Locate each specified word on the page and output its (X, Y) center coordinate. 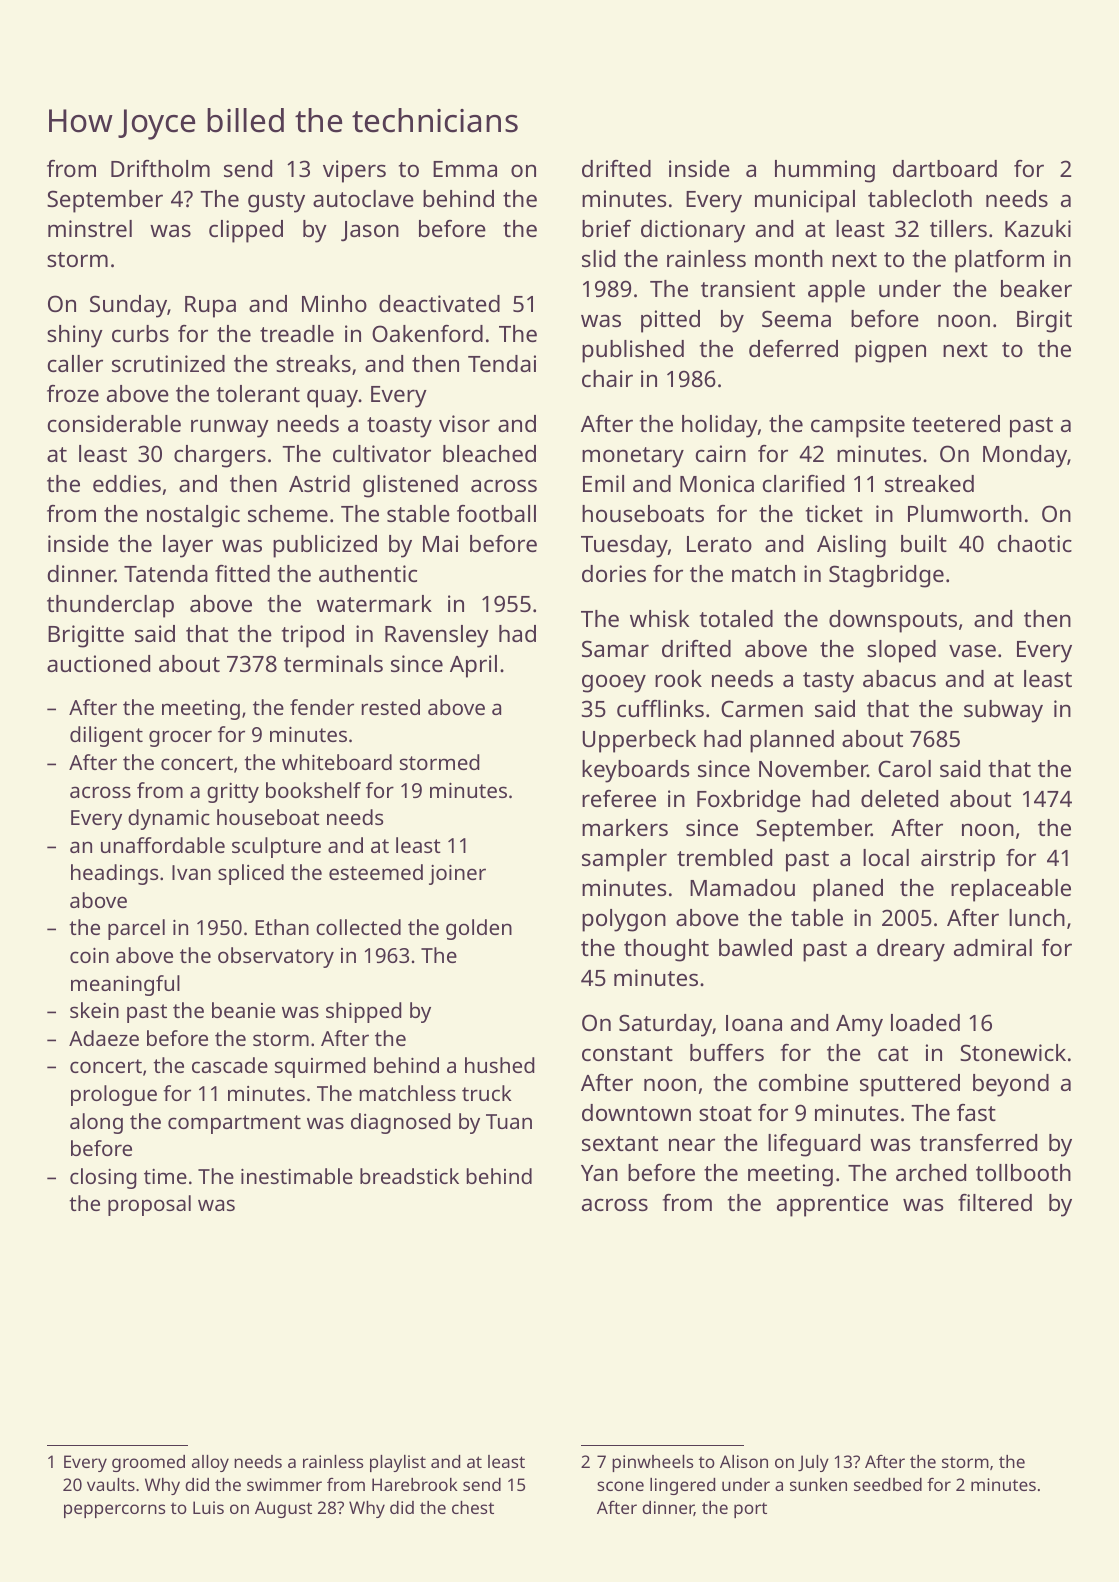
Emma (465, 169)
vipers (354, 171)
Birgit (1044, 321)
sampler (624, 860)
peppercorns (114, 1511)
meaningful (125, 985)
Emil (603, 483)
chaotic (1035, 543)
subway (1003, 711)
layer (188, 546)
